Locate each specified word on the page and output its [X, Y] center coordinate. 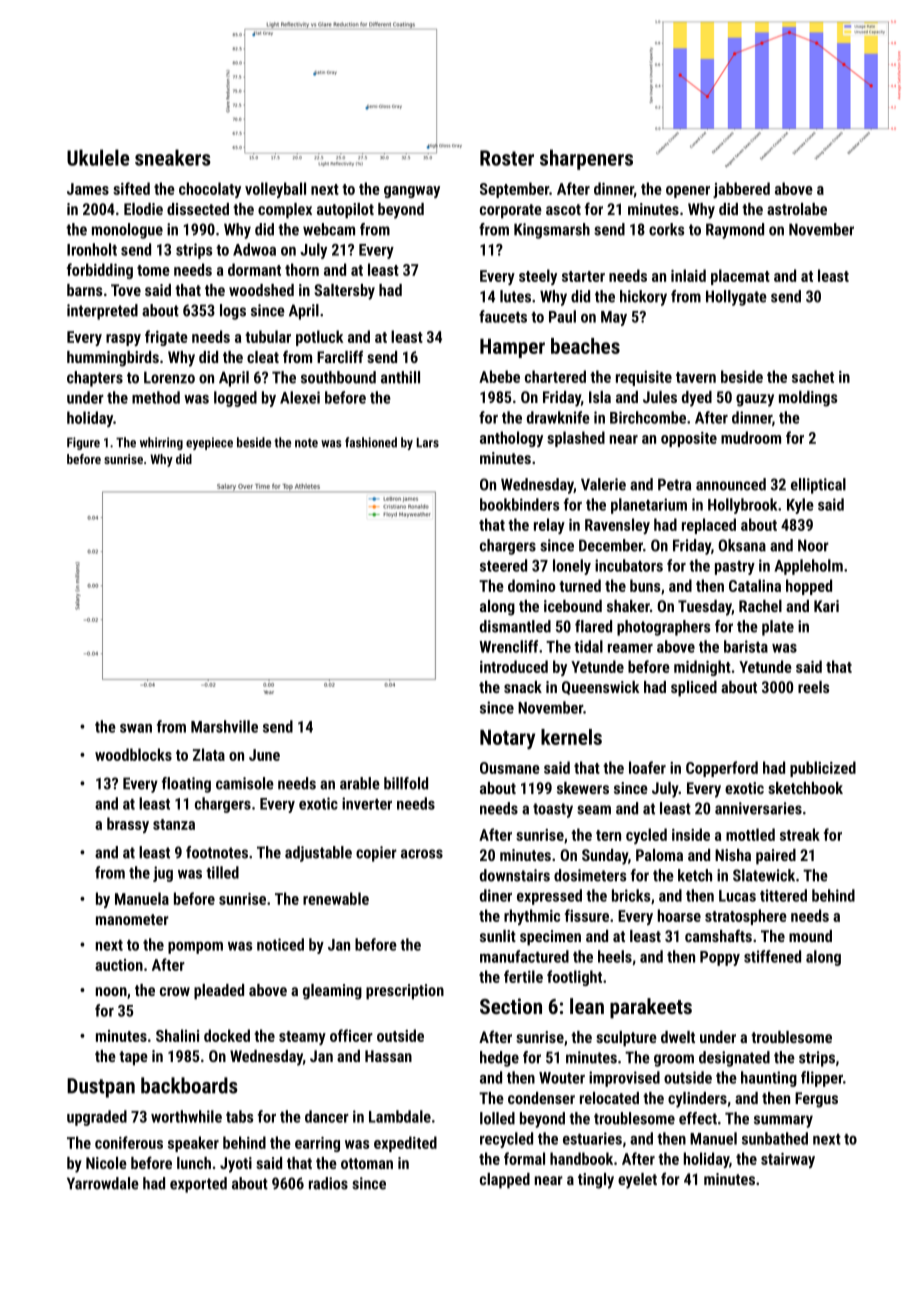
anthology [511, 439]
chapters [95, 379]
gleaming [332, 992]
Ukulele [98, 157]
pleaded [219, 992]
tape [133, 1058]
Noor [813, 545]
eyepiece [209, 443]
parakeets [651, 1008]
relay [549, 526]
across [422, 854]
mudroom [751, 437]
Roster [507, 158]
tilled [222, 872]
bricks [631, 895]
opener [688, 192]
